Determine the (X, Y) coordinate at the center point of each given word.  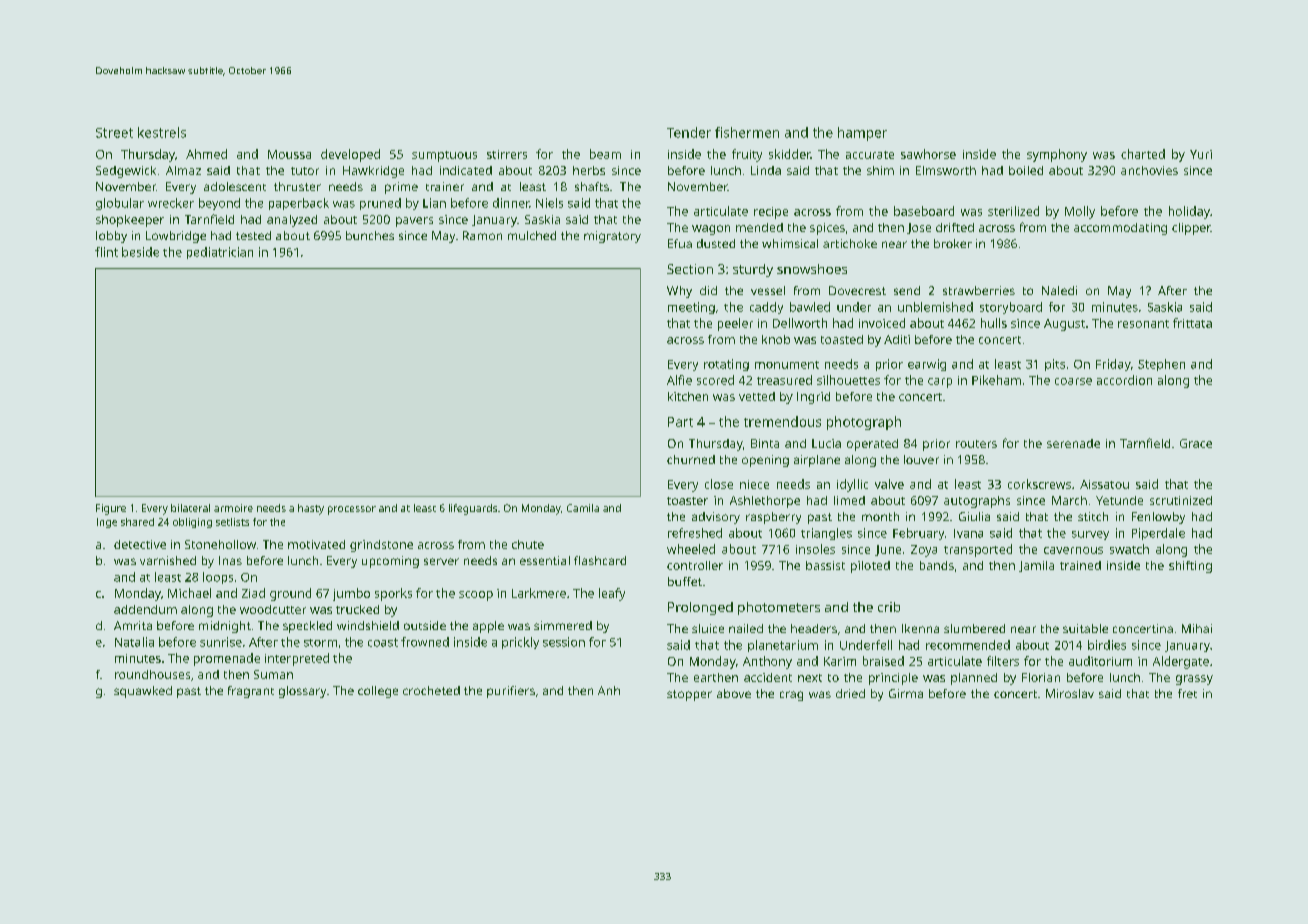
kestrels (162, 132)
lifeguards (473, 509)
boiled (1026, 170)
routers (976, 444)
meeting (691, 308)
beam (605, 154)
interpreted (297, 659)
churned (691, 459)
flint (106, 252)
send (907, 290)
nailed (746, 628)
